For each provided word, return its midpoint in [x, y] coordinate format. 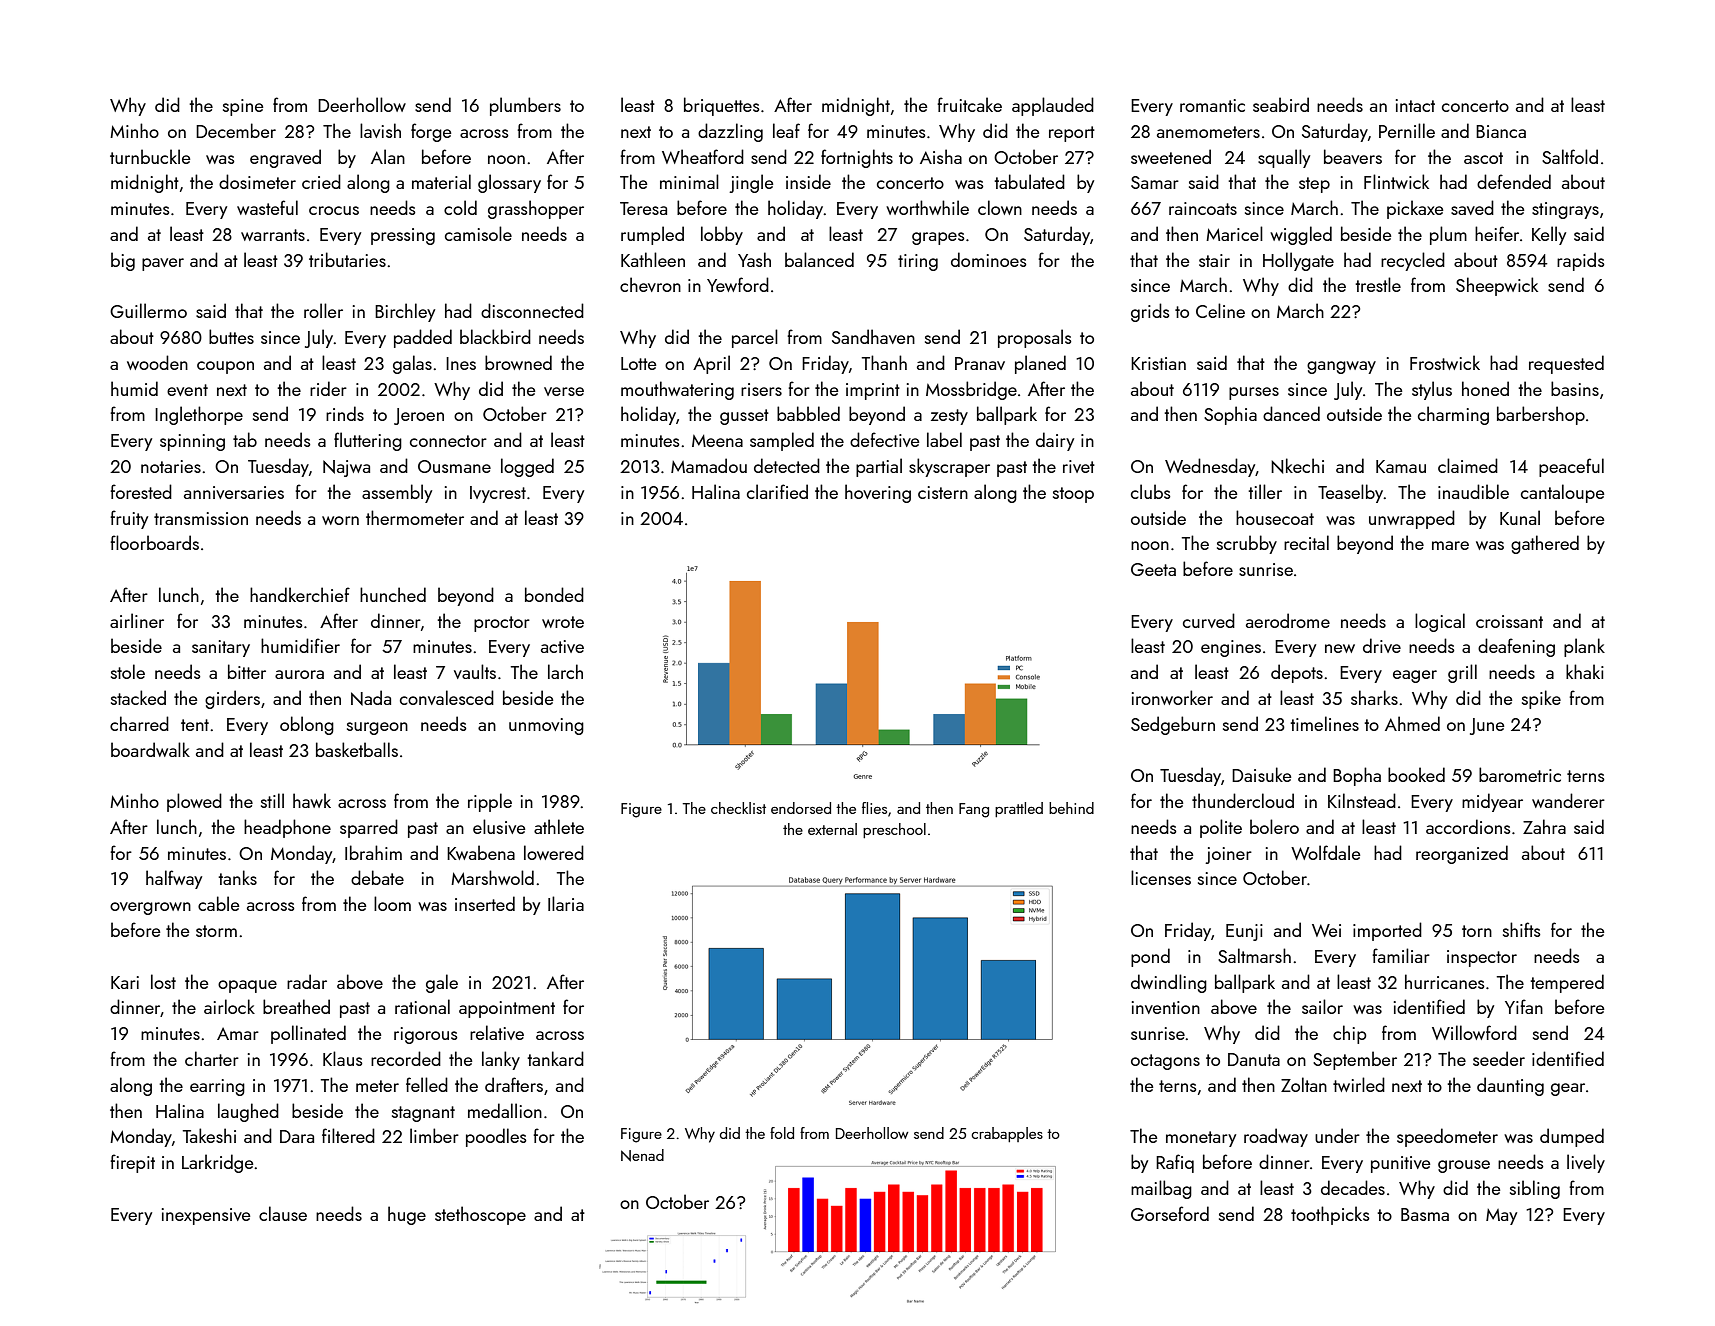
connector [448, 441]
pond [1150, 957]
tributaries [347, 259]
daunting [1510, 1086]
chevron [650, 284]
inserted [485, 903]
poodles [496, 1137]
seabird [1281, 104]
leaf [786, 130]
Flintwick [1396, 181]
